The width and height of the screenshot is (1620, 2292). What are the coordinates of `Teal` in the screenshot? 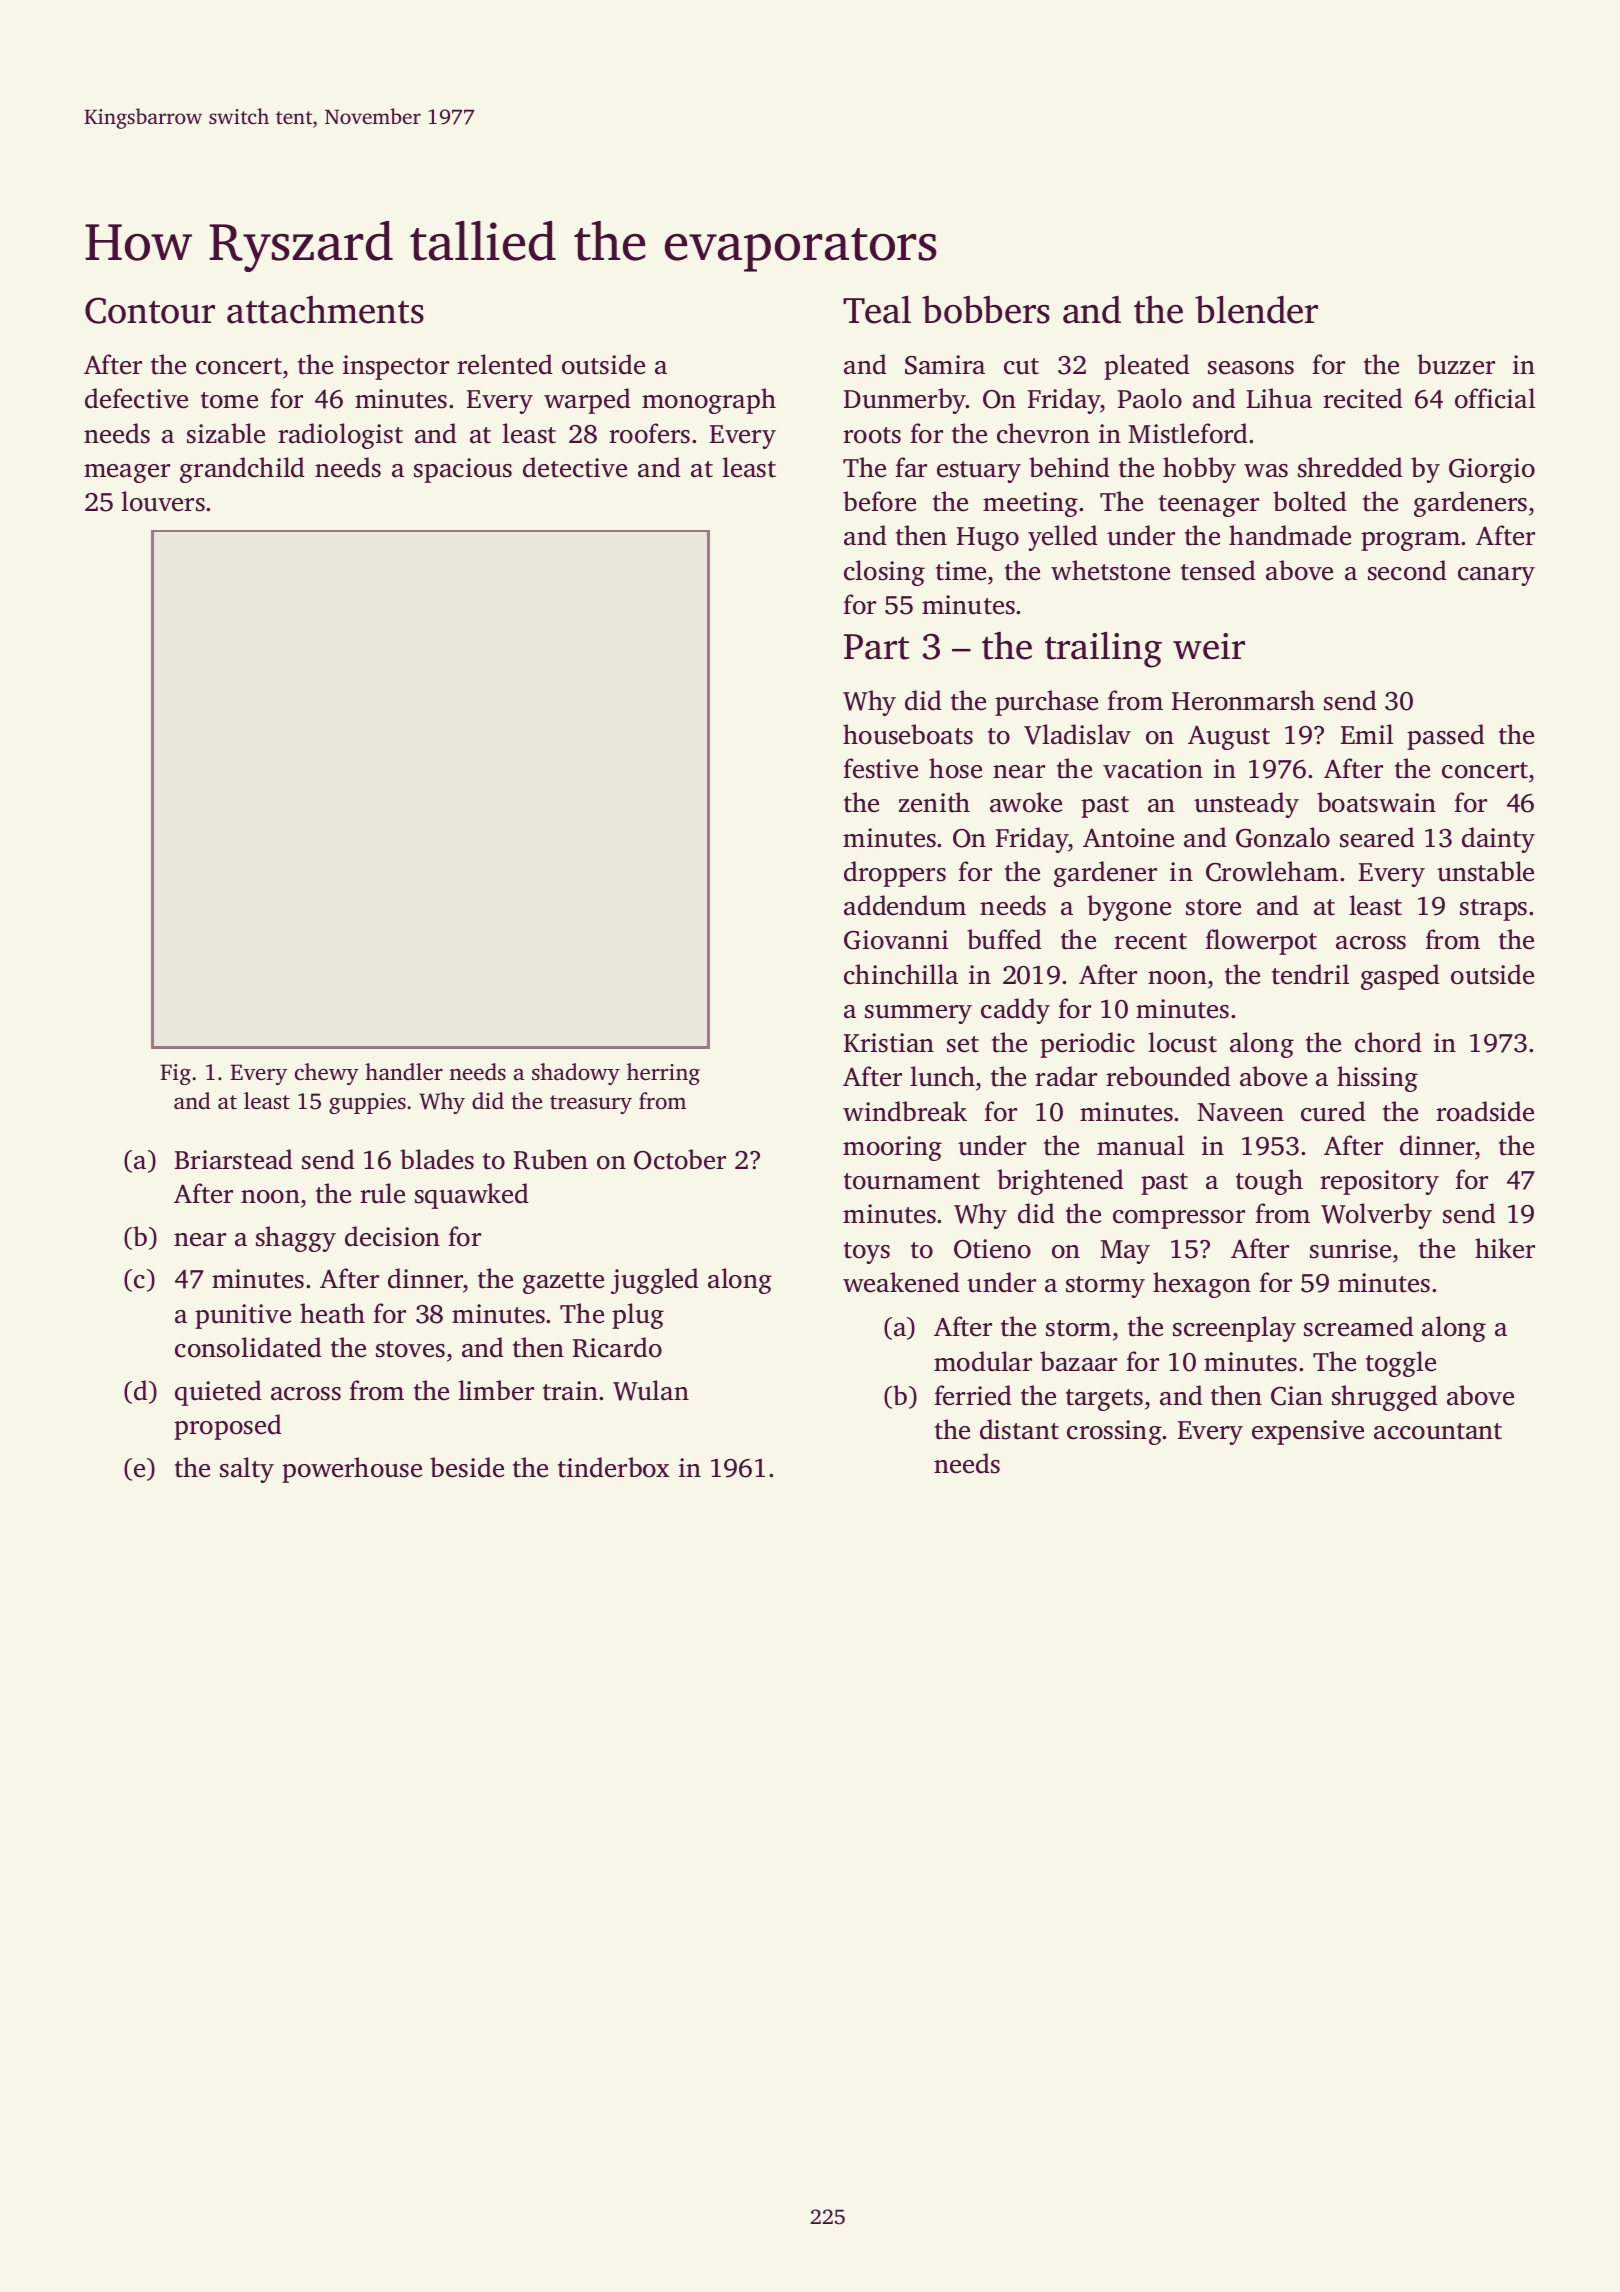 It's located at (877, 310).
